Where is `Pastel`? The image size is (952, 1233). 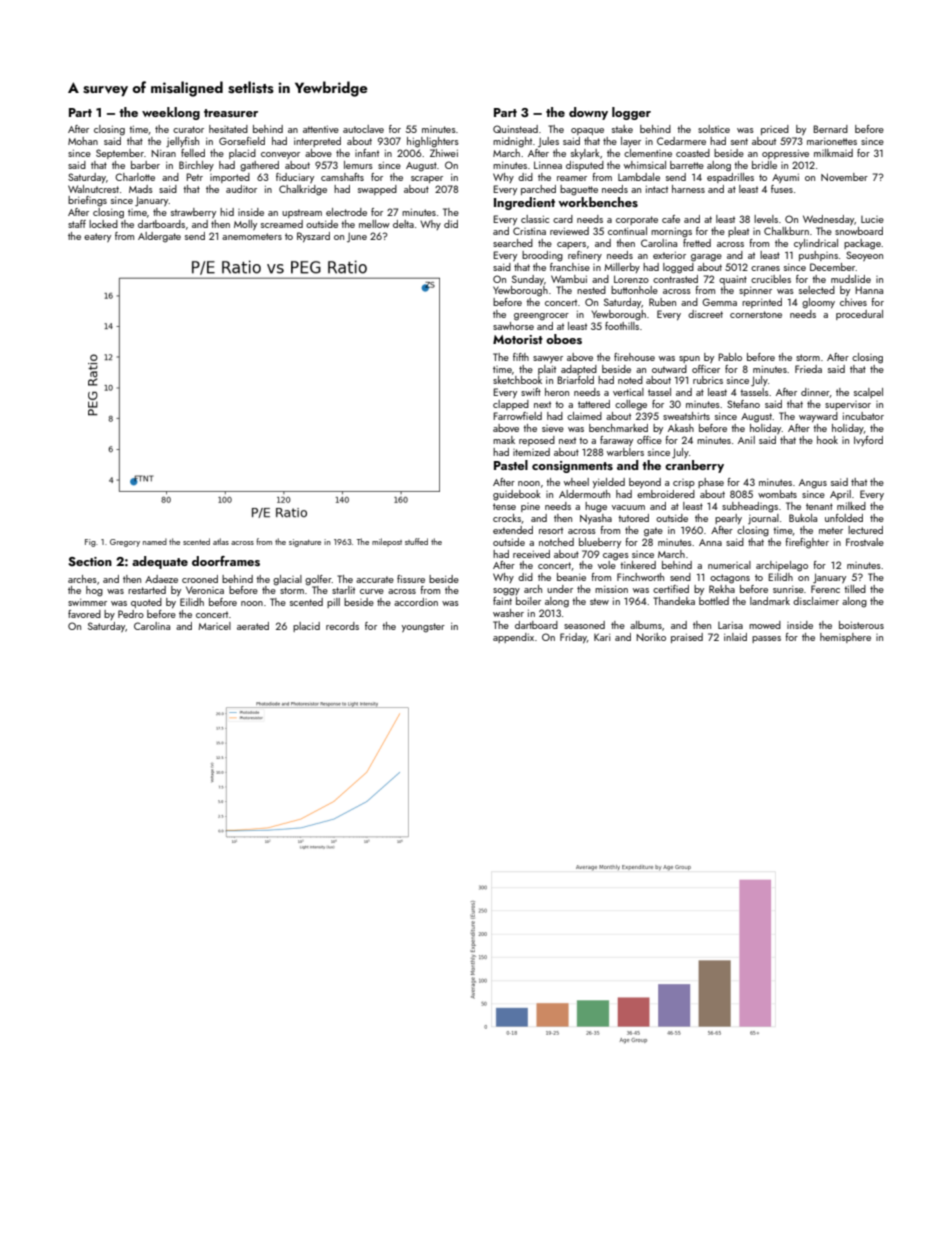 Pastel is located at coordinates (511, 465).
